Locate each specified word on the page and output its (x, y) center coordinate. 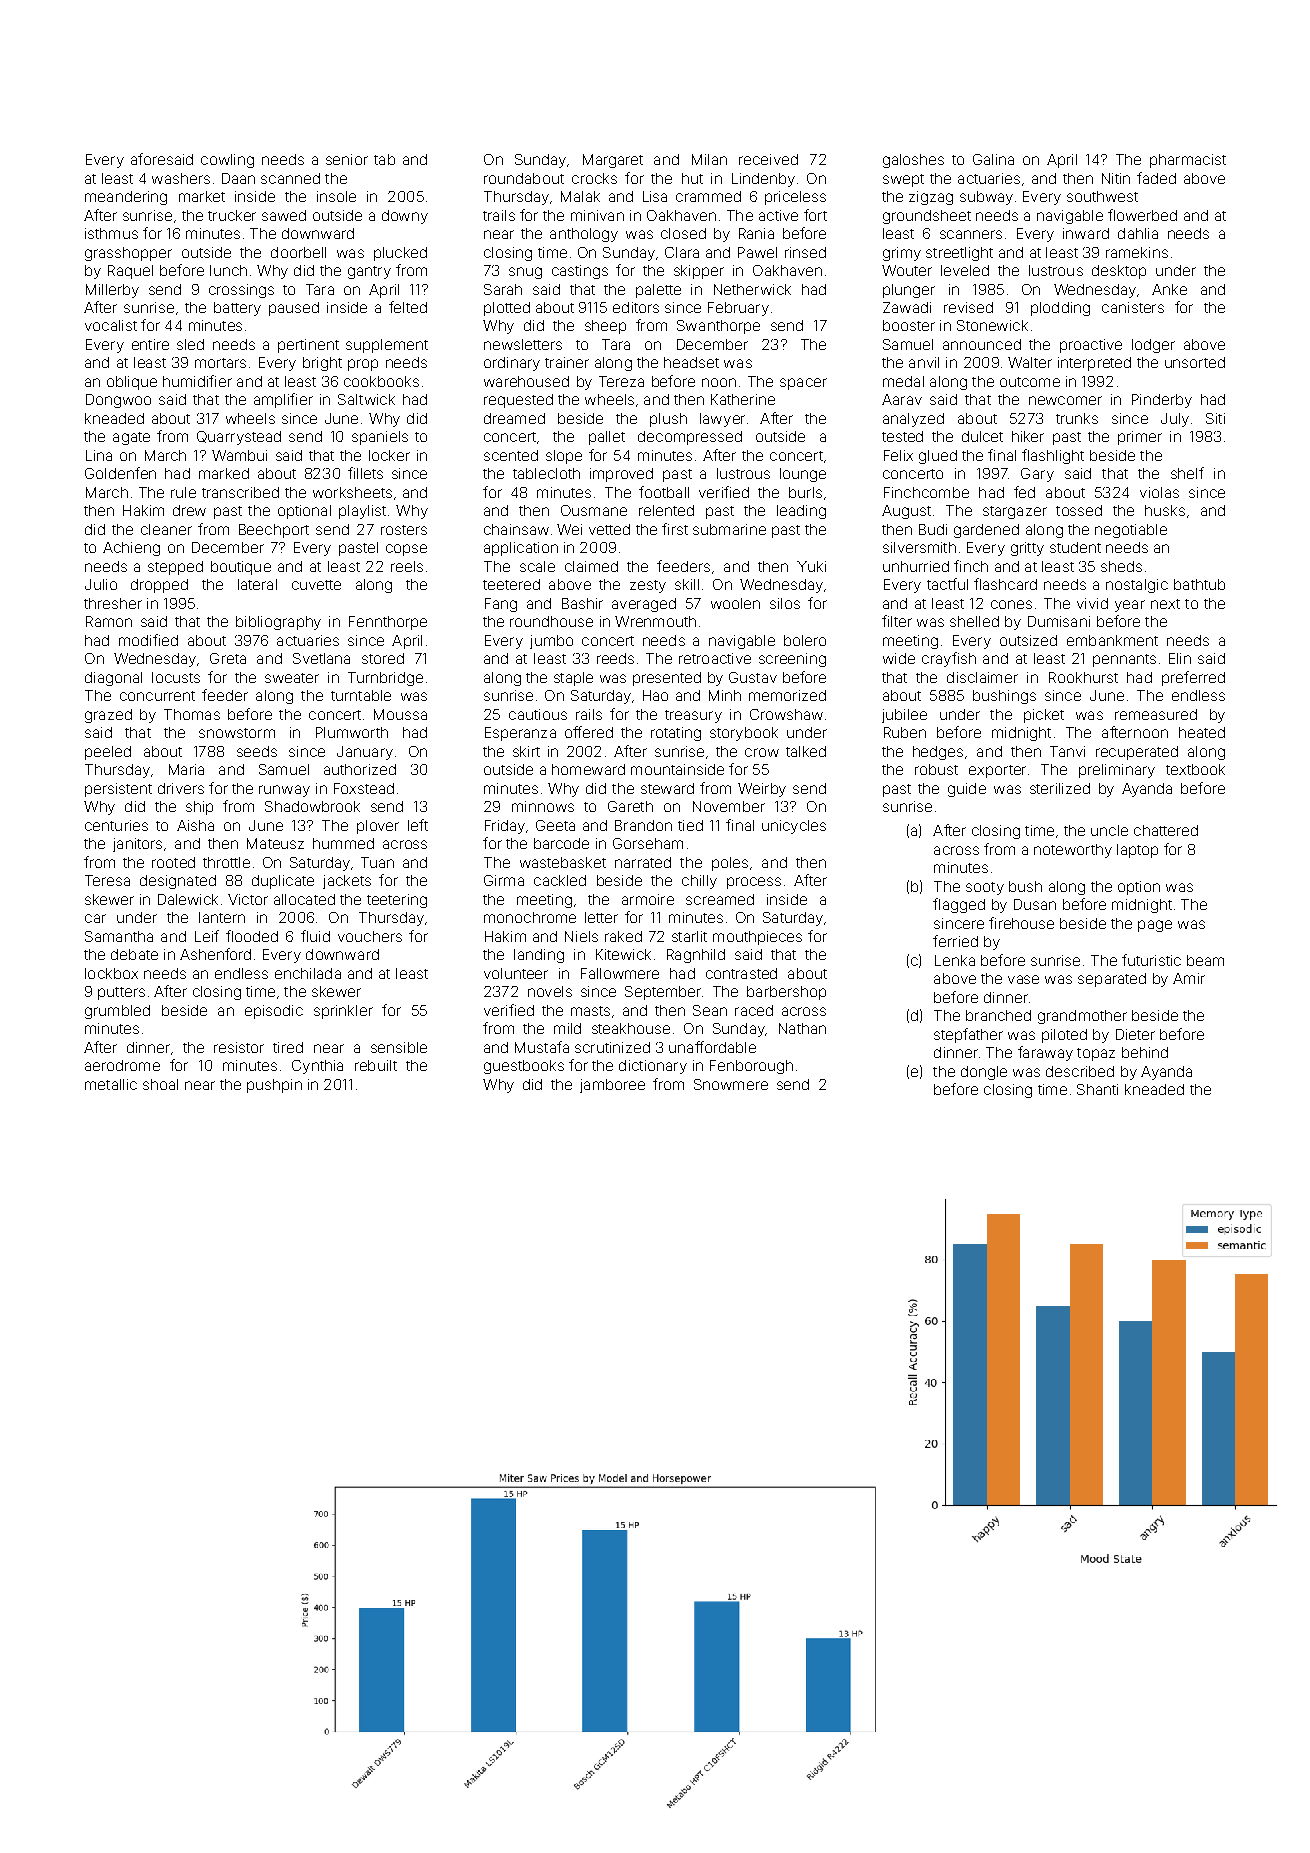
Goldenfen (120, 473)
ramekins (1137, 252)
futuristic (1151, 960)
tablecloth (546, 473)
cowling (227, 161)
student (1075, 547)
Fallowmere (620, 973)
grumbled (117, 1012)
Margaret (613, 161)
